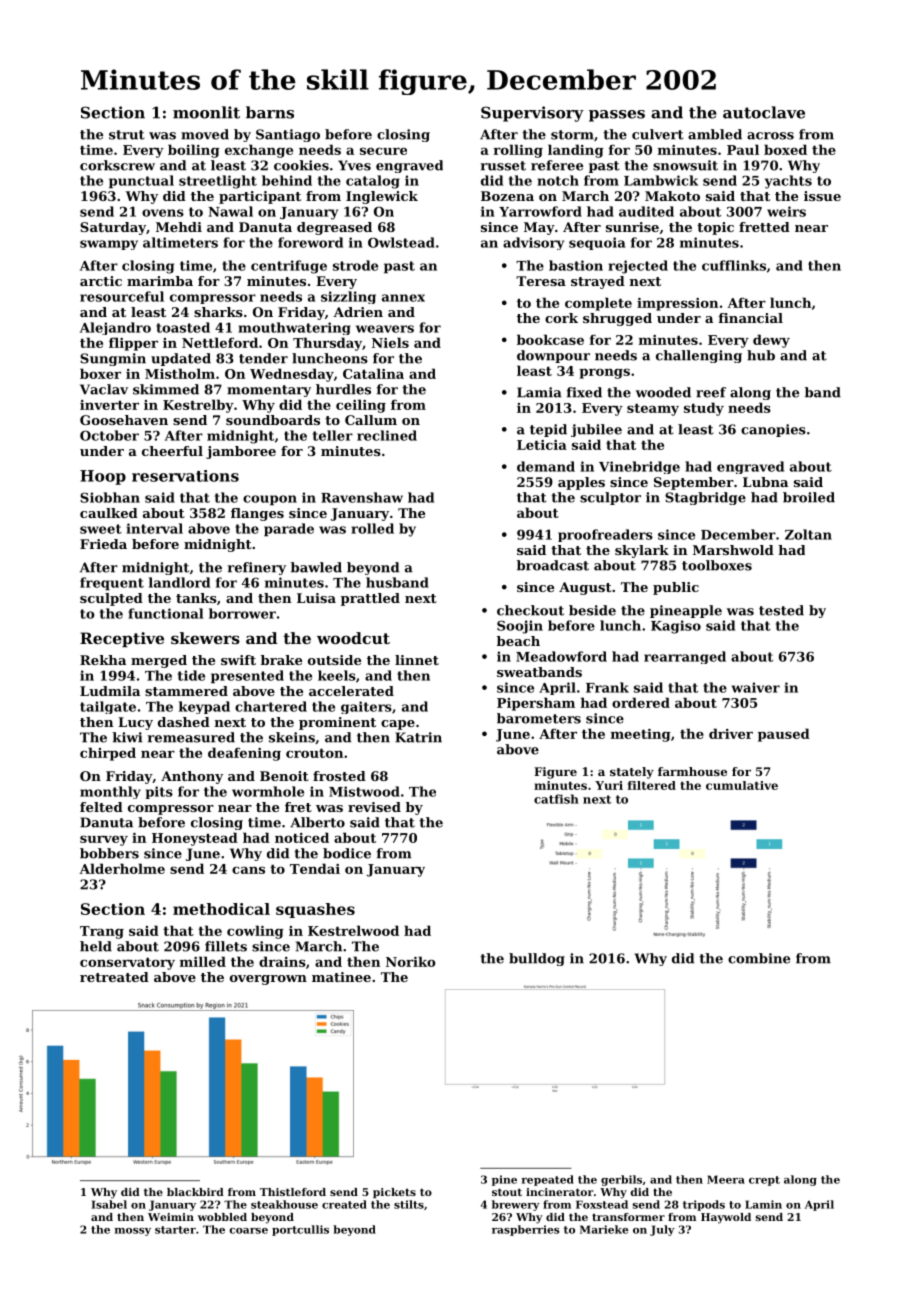  I want to click on wormhole, so click(268, 791).
